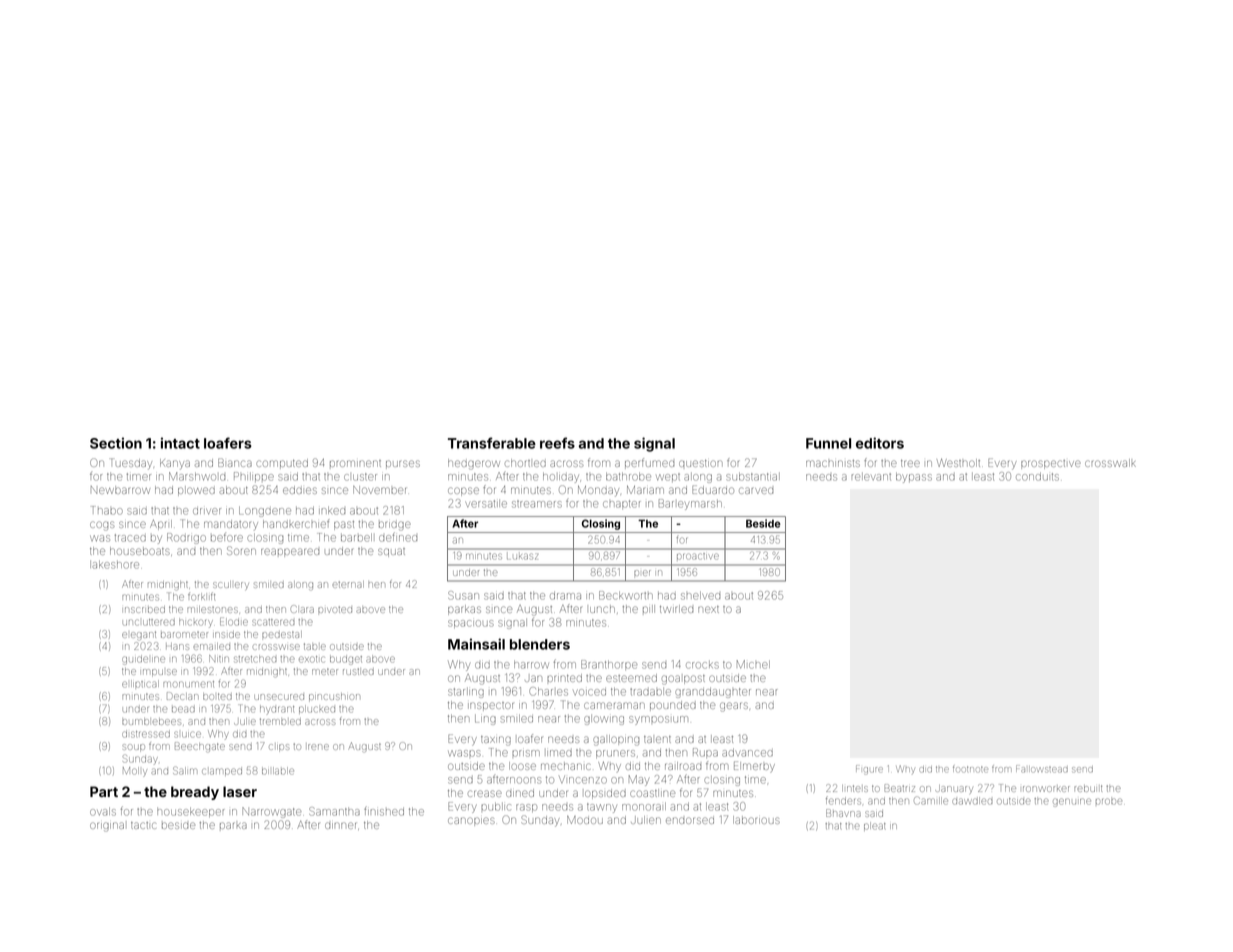 The height and width of the image is (952, 1233). I want to click on April, so click(161, 525).
